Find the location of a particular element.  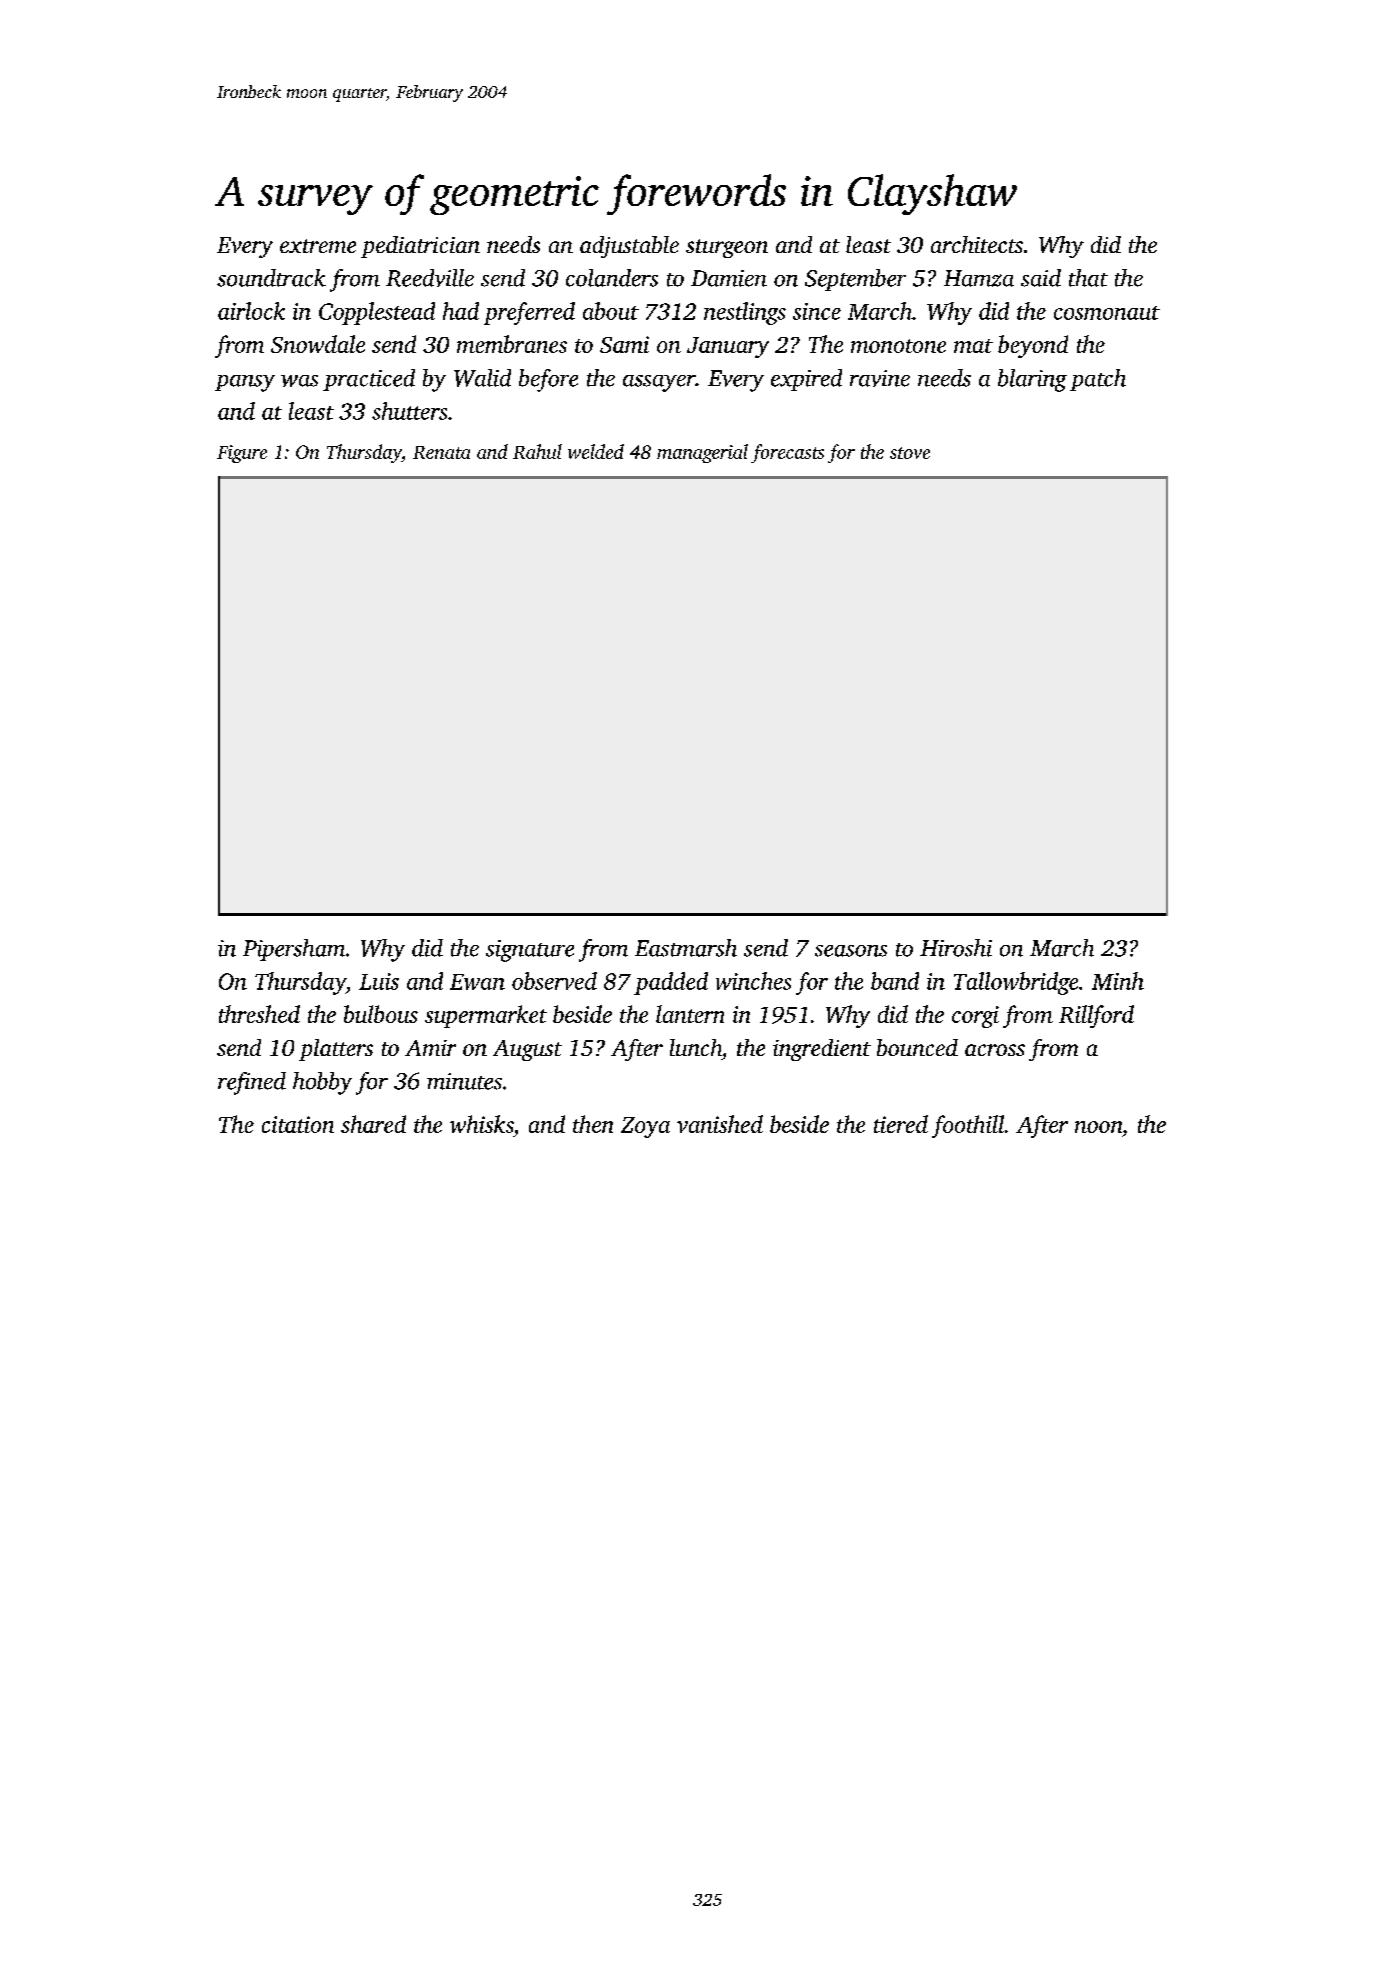

stove is located at coordinates (910, 453).
